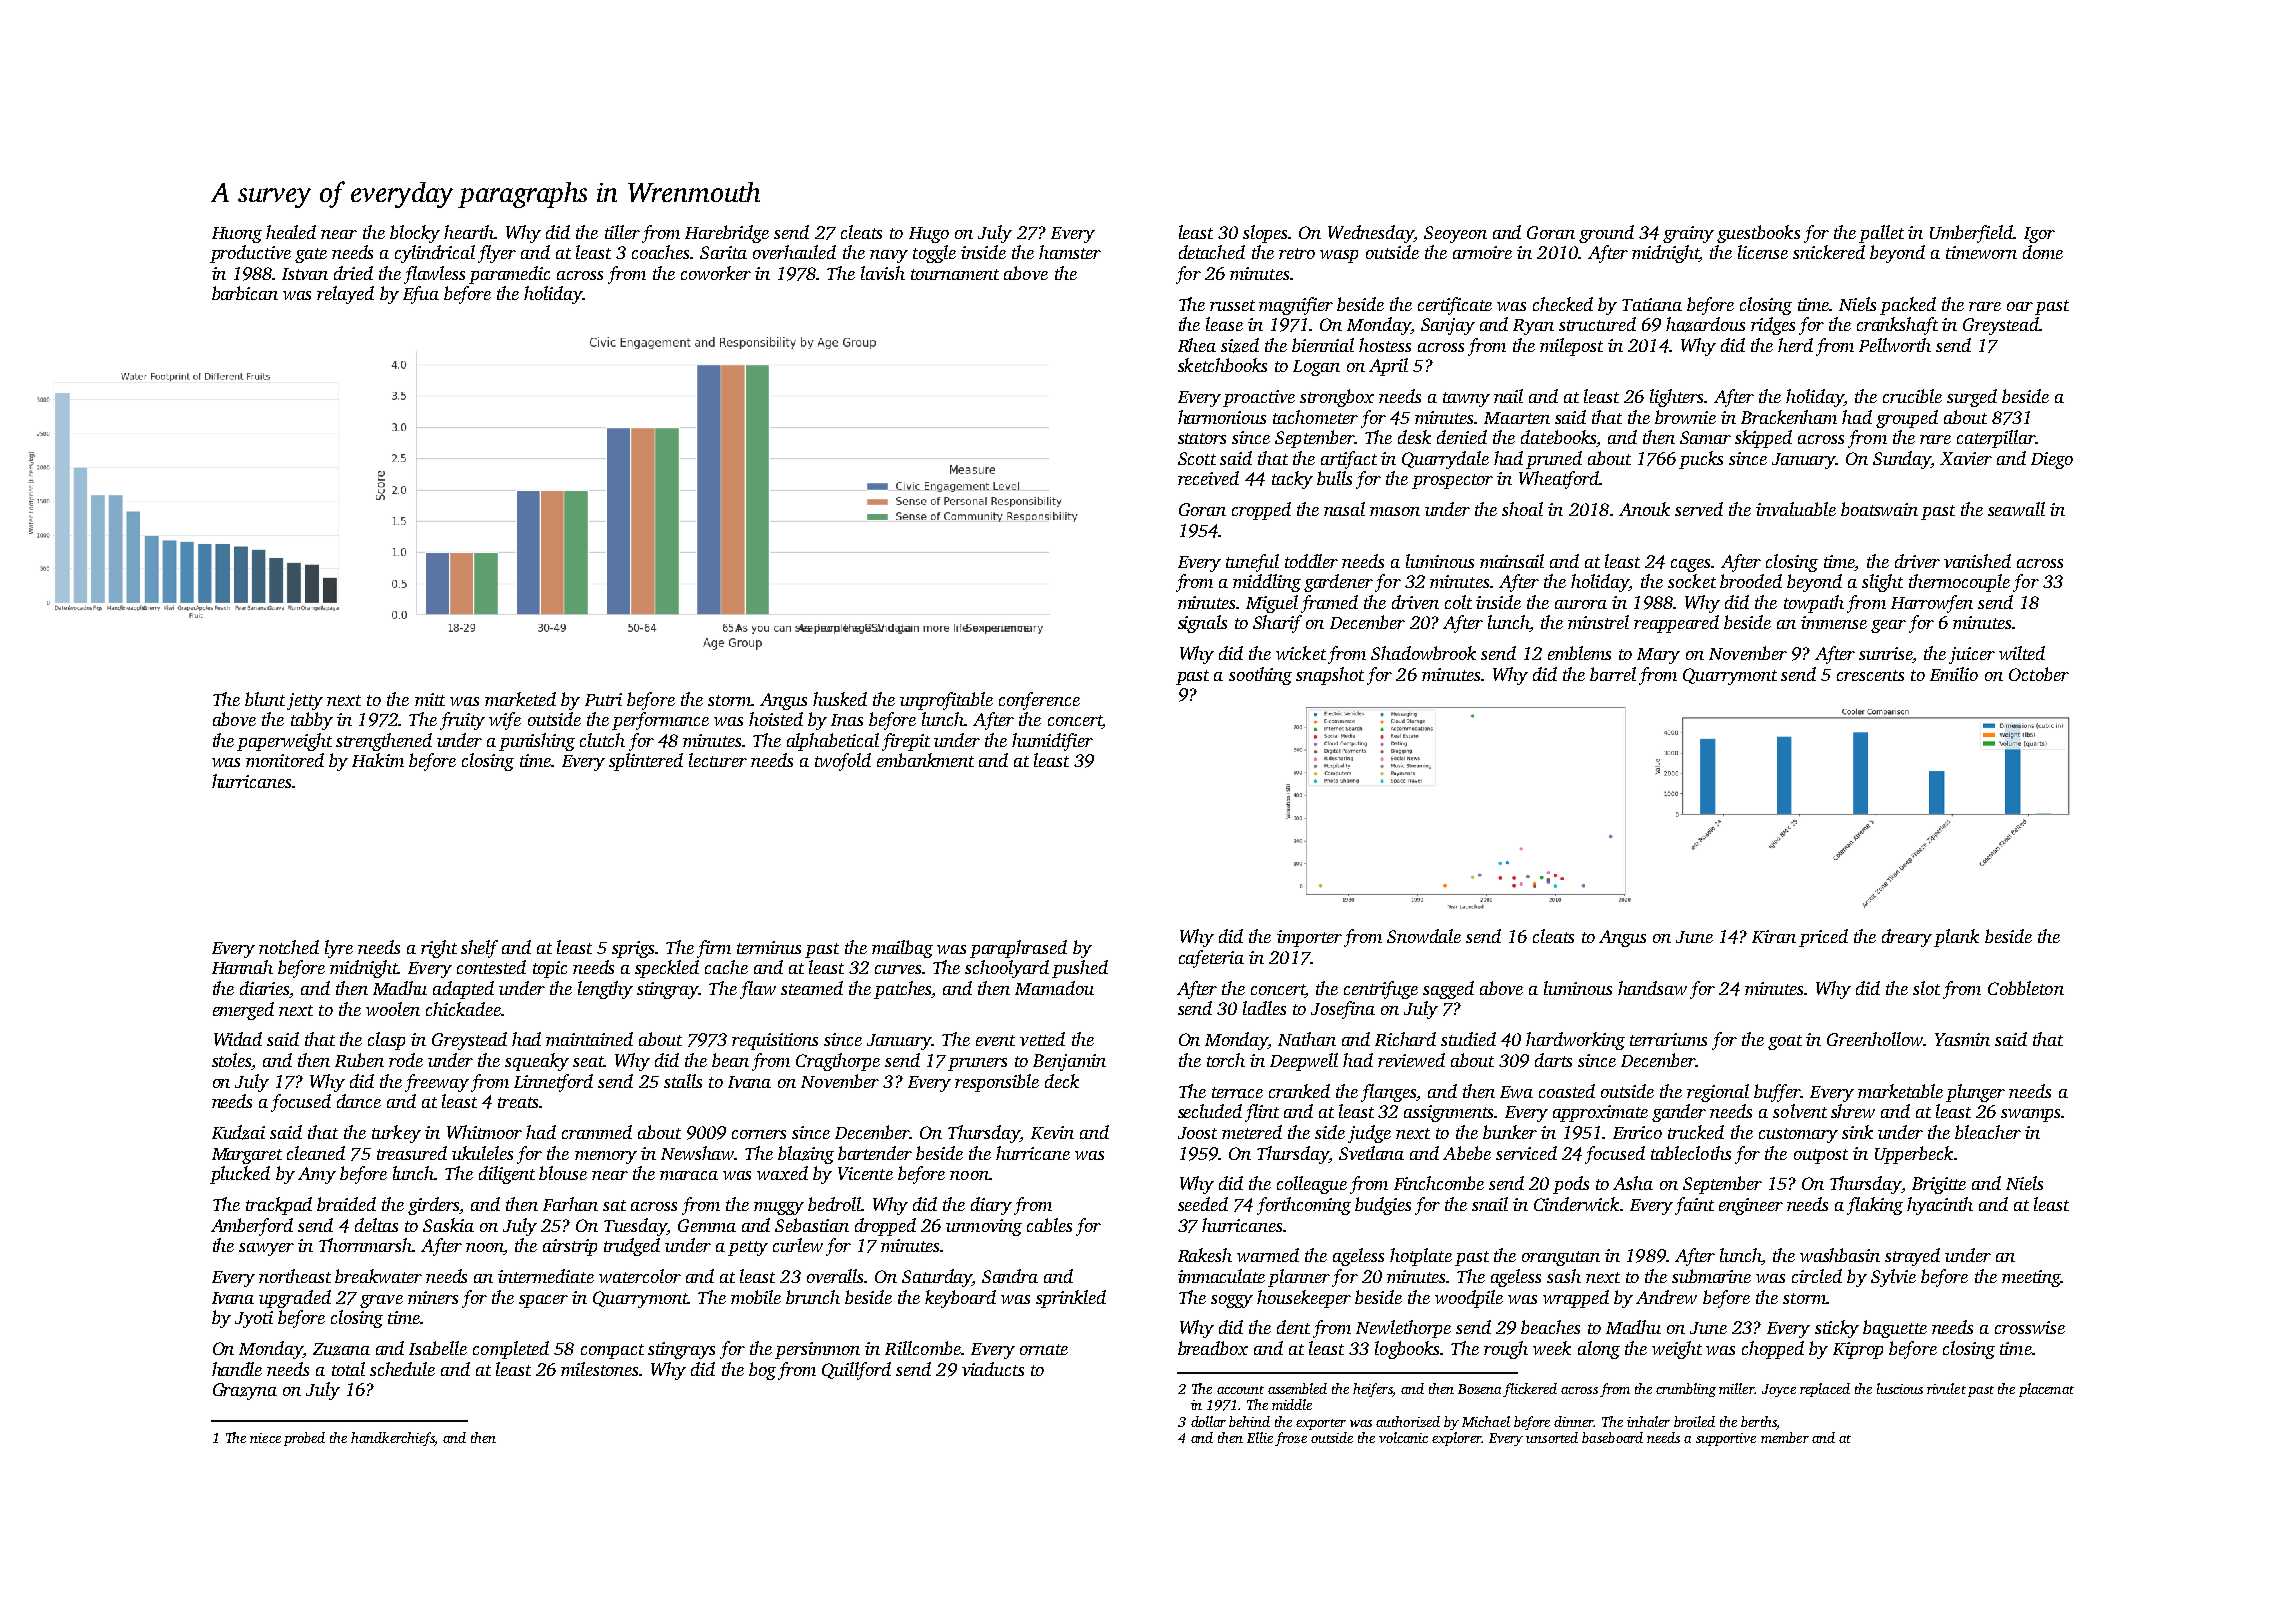 This screenshot has width=2292, height=1620. What do you see at coordinates (295, 1276) in the screenshot?
I see `northeast` at bounding box center [295, 1276].
